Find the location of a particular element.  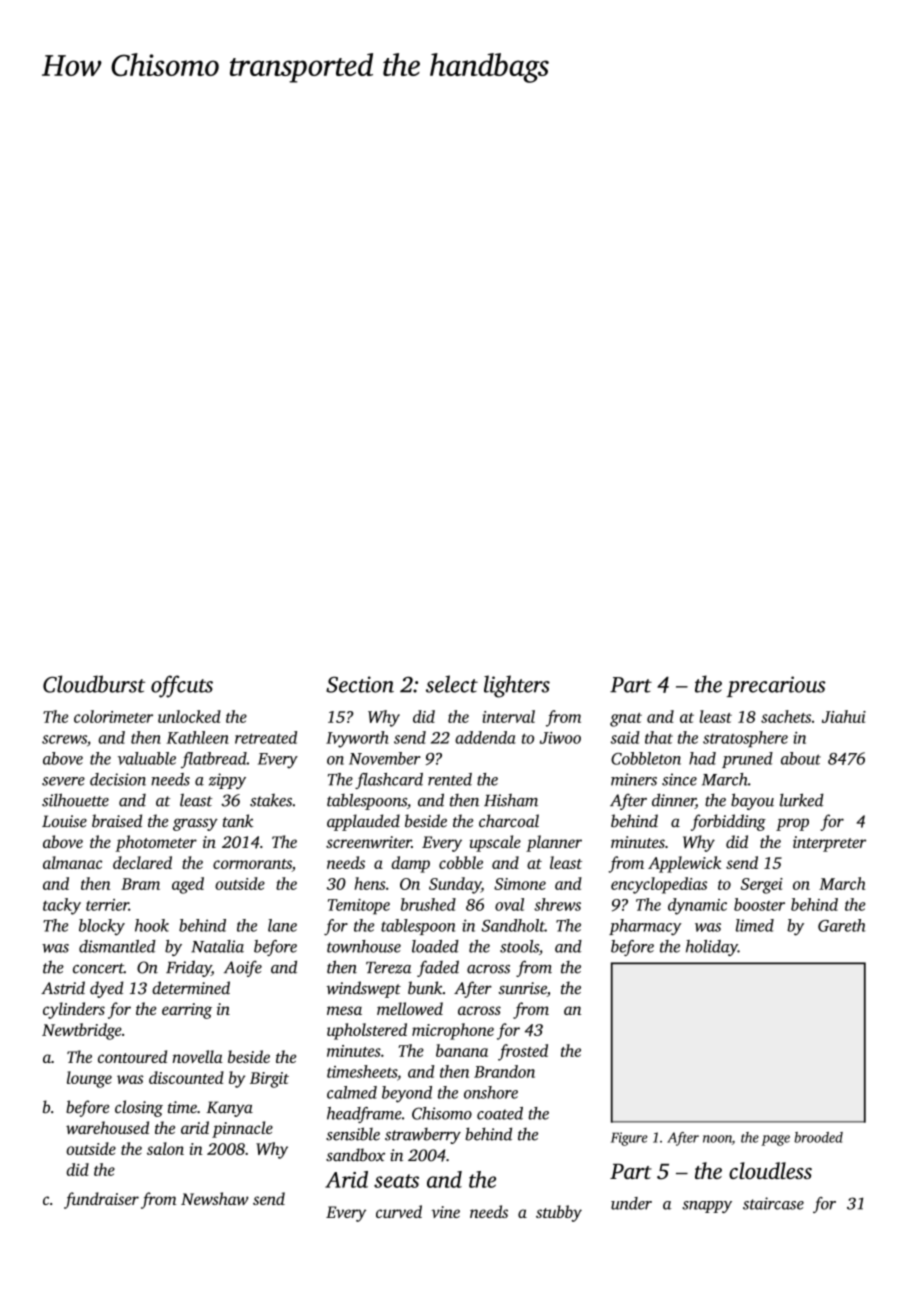

addenda is located at coordinates (485, 737).
